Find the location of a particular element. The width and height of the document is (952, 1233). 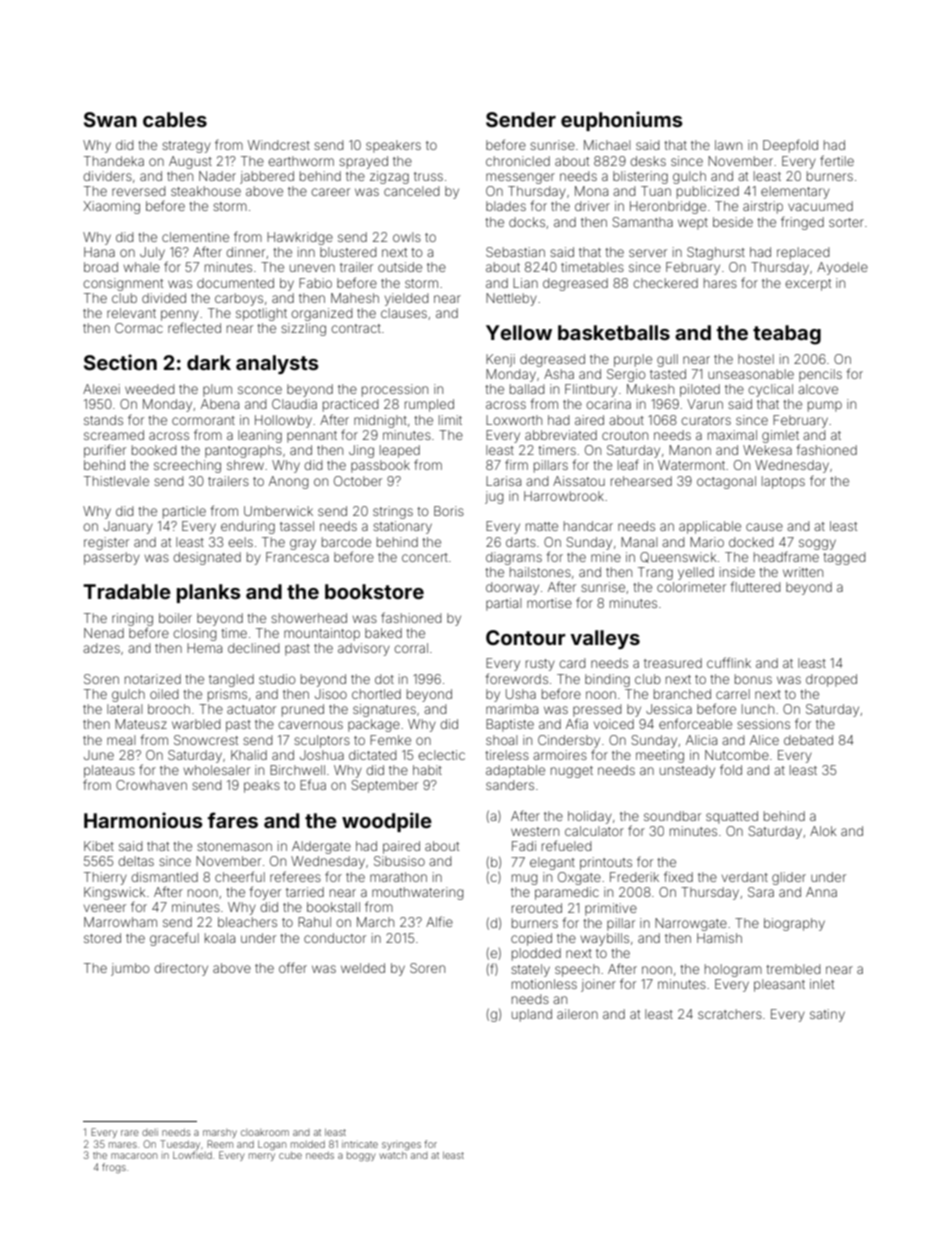

jumbo is located at coordinates (130, 969).
